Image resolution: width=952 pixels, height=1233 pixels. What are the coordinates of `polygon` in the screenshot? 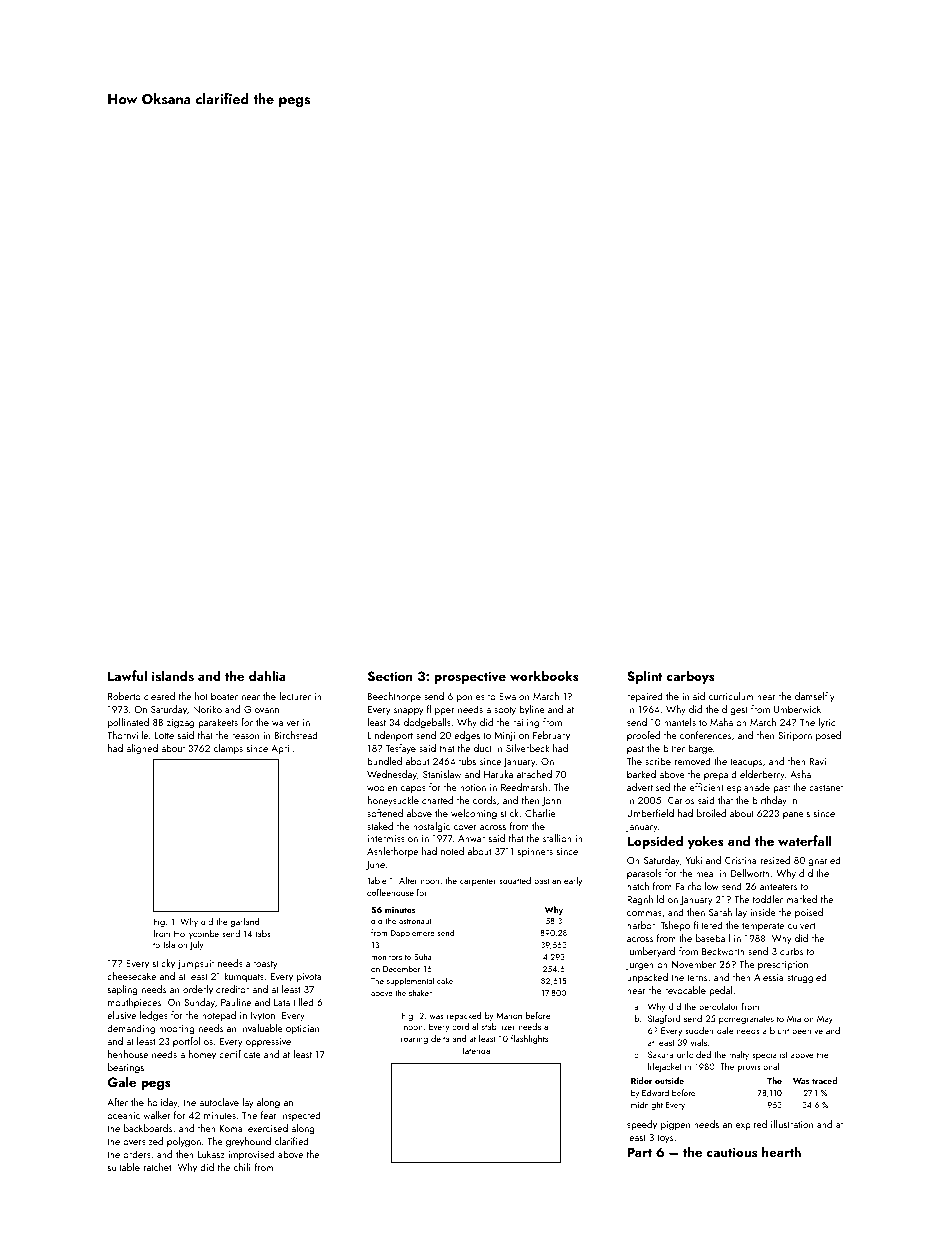 It's located at (184, 1142).
